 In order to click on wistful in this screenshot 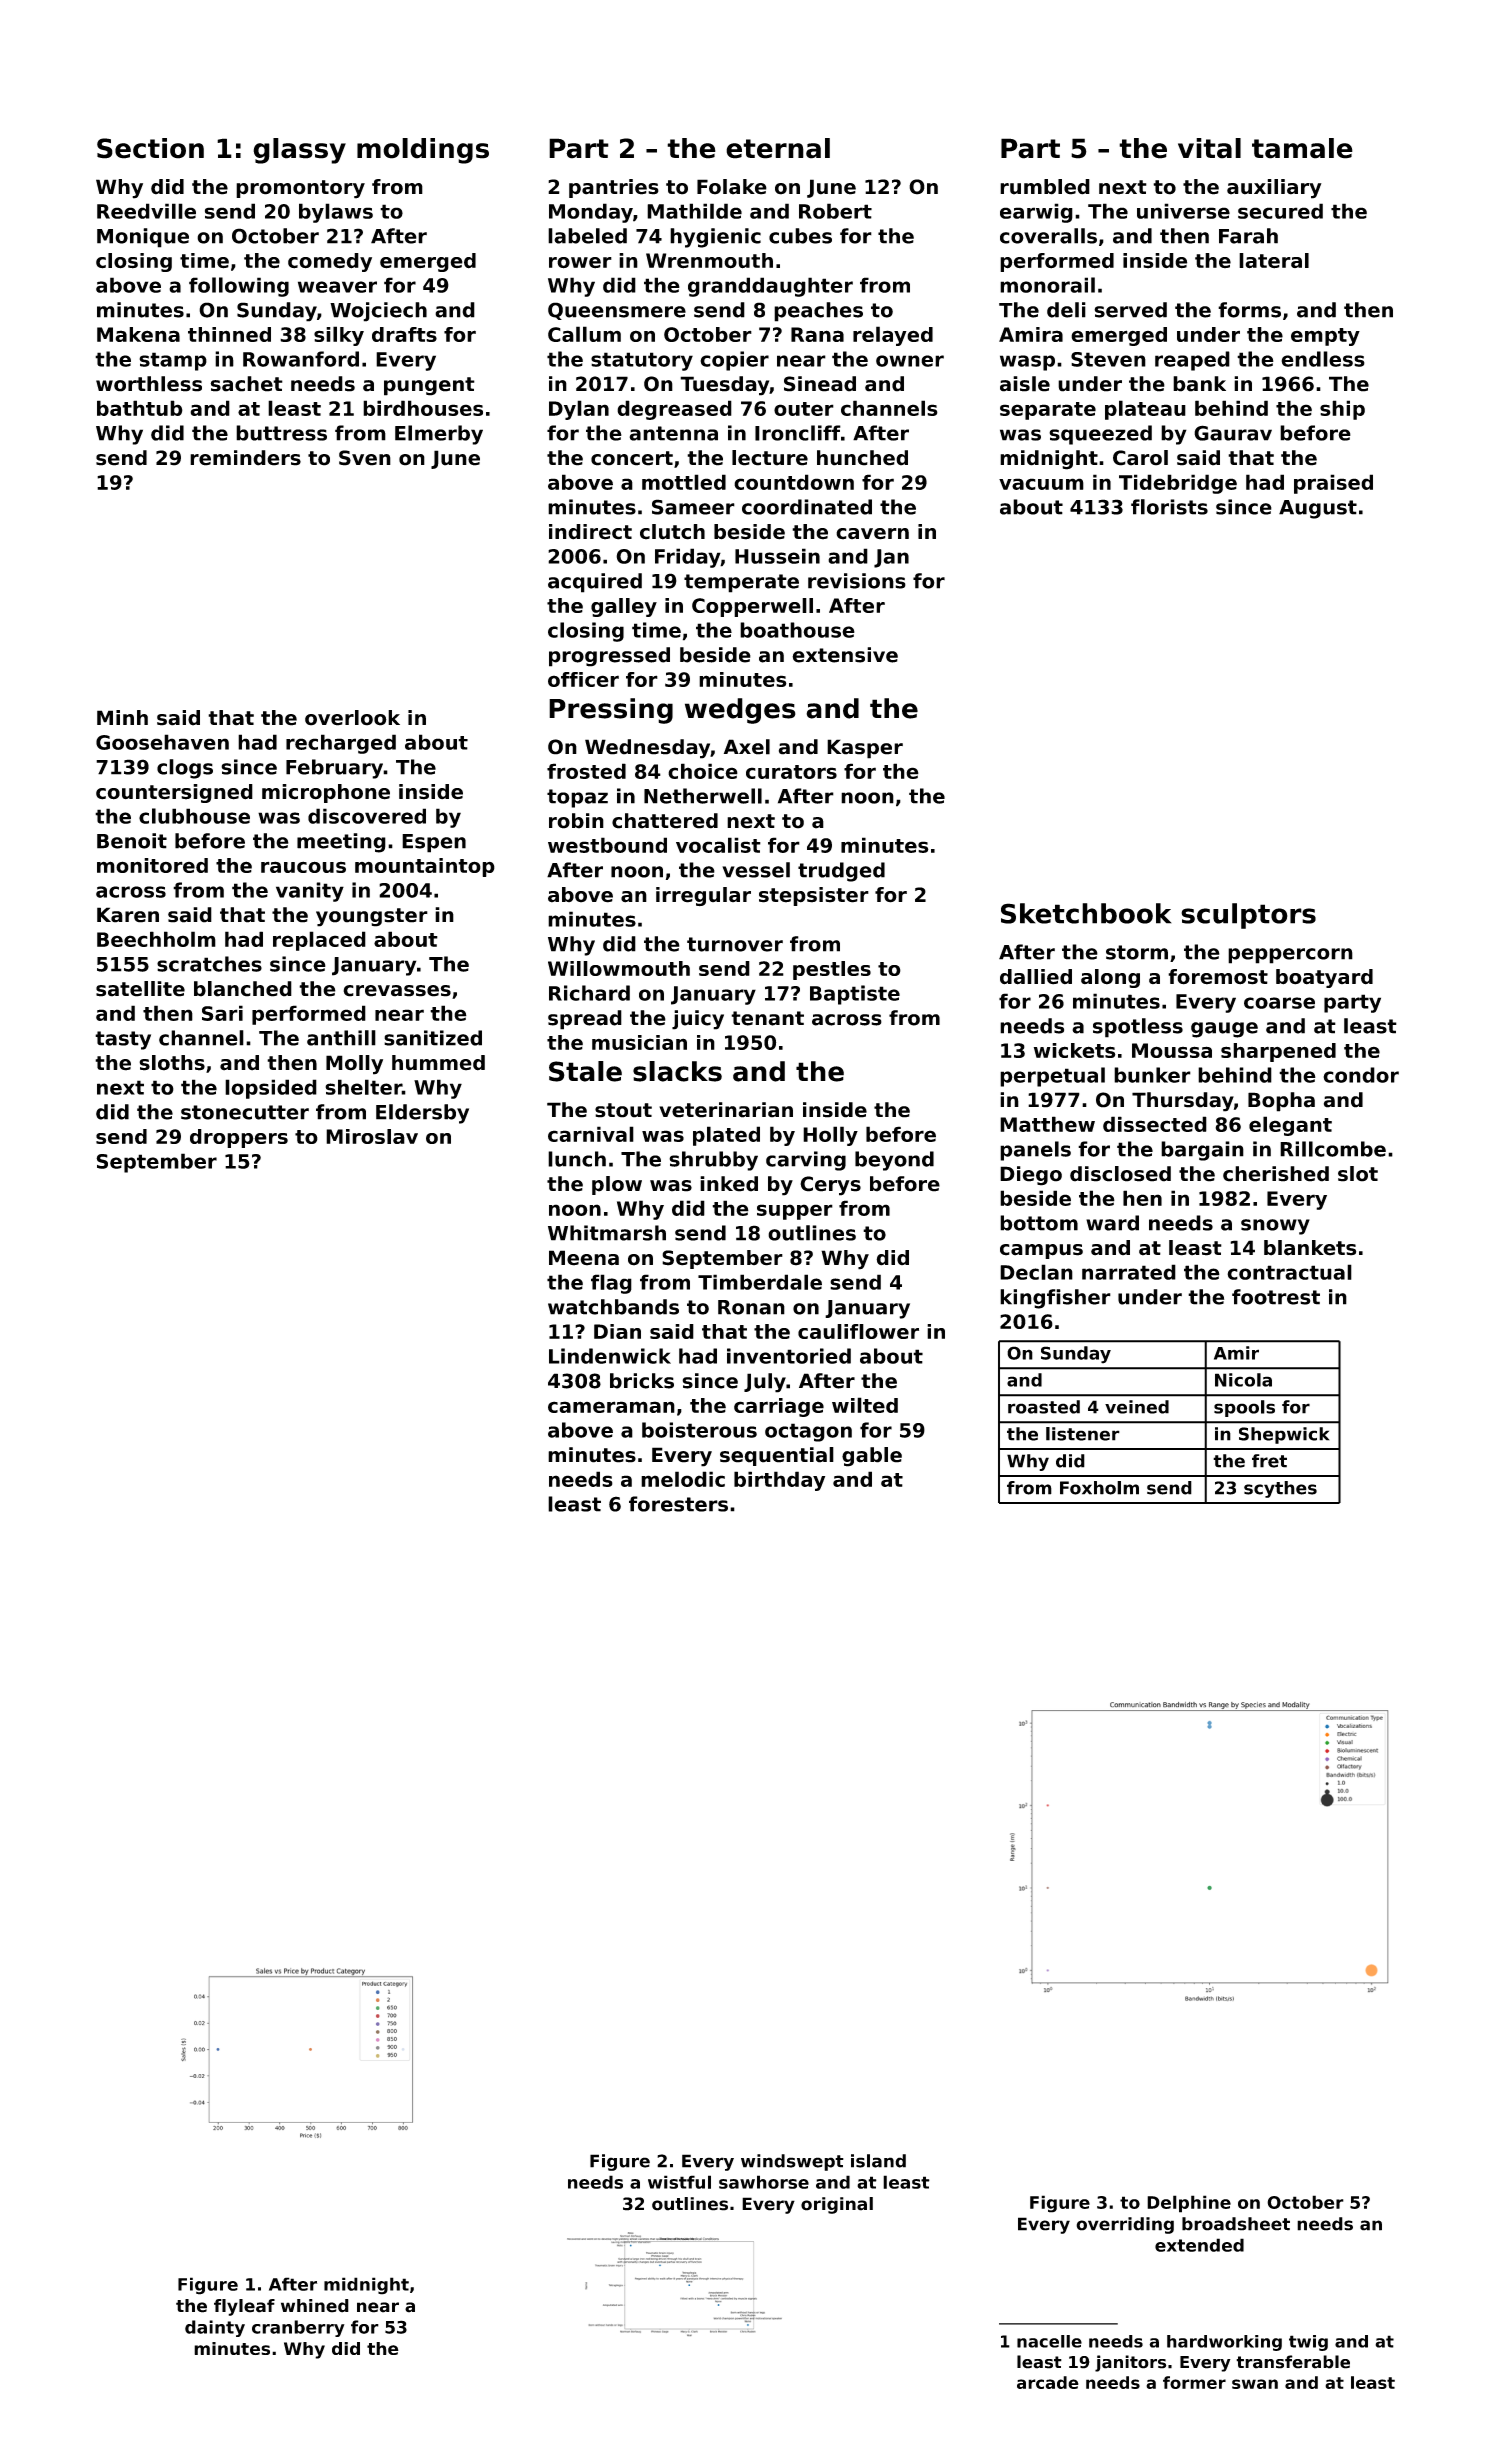, I will do `click(679, 2182)`.
